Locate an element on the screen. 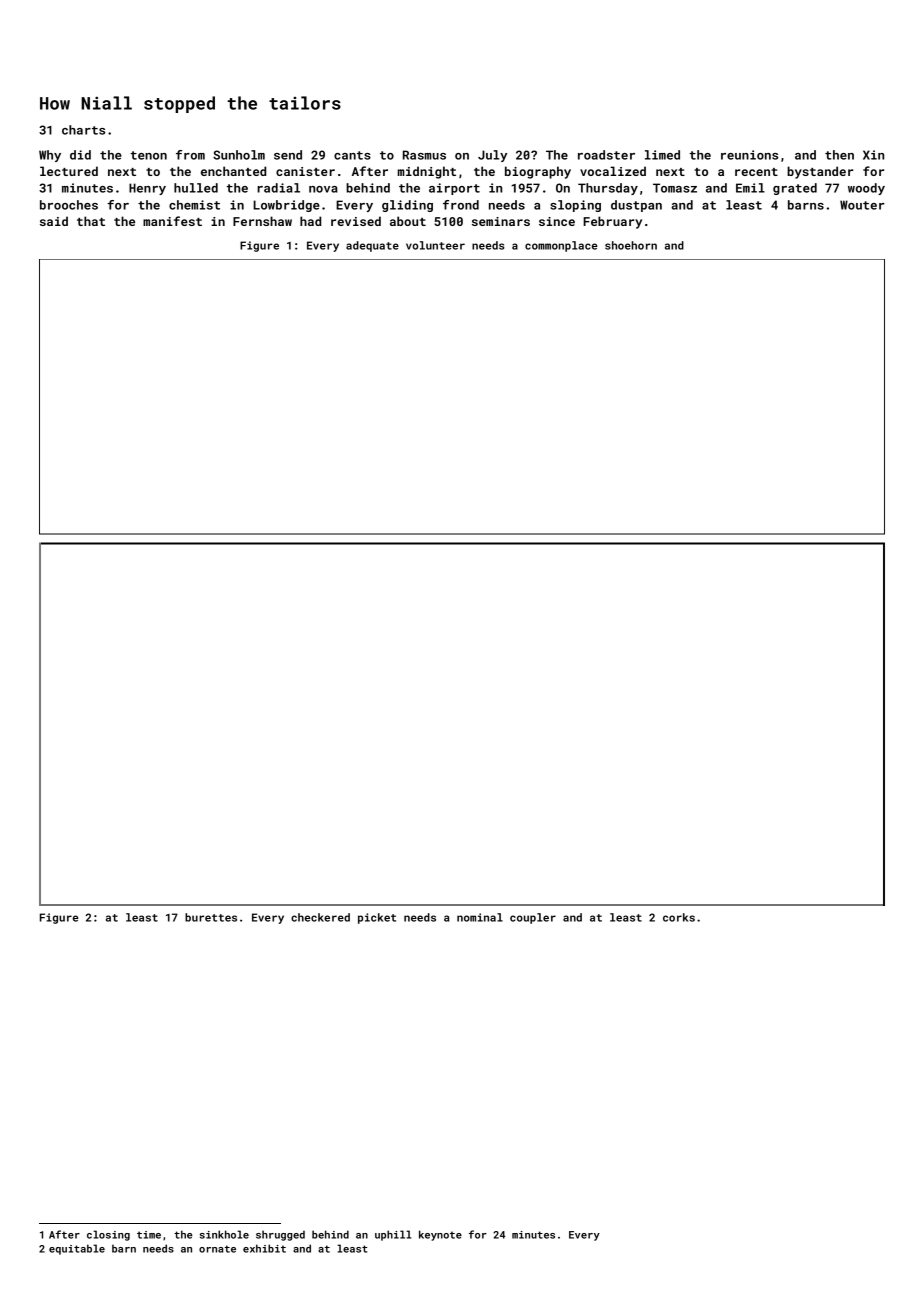  burettes is located at coordinates (211, 917).
